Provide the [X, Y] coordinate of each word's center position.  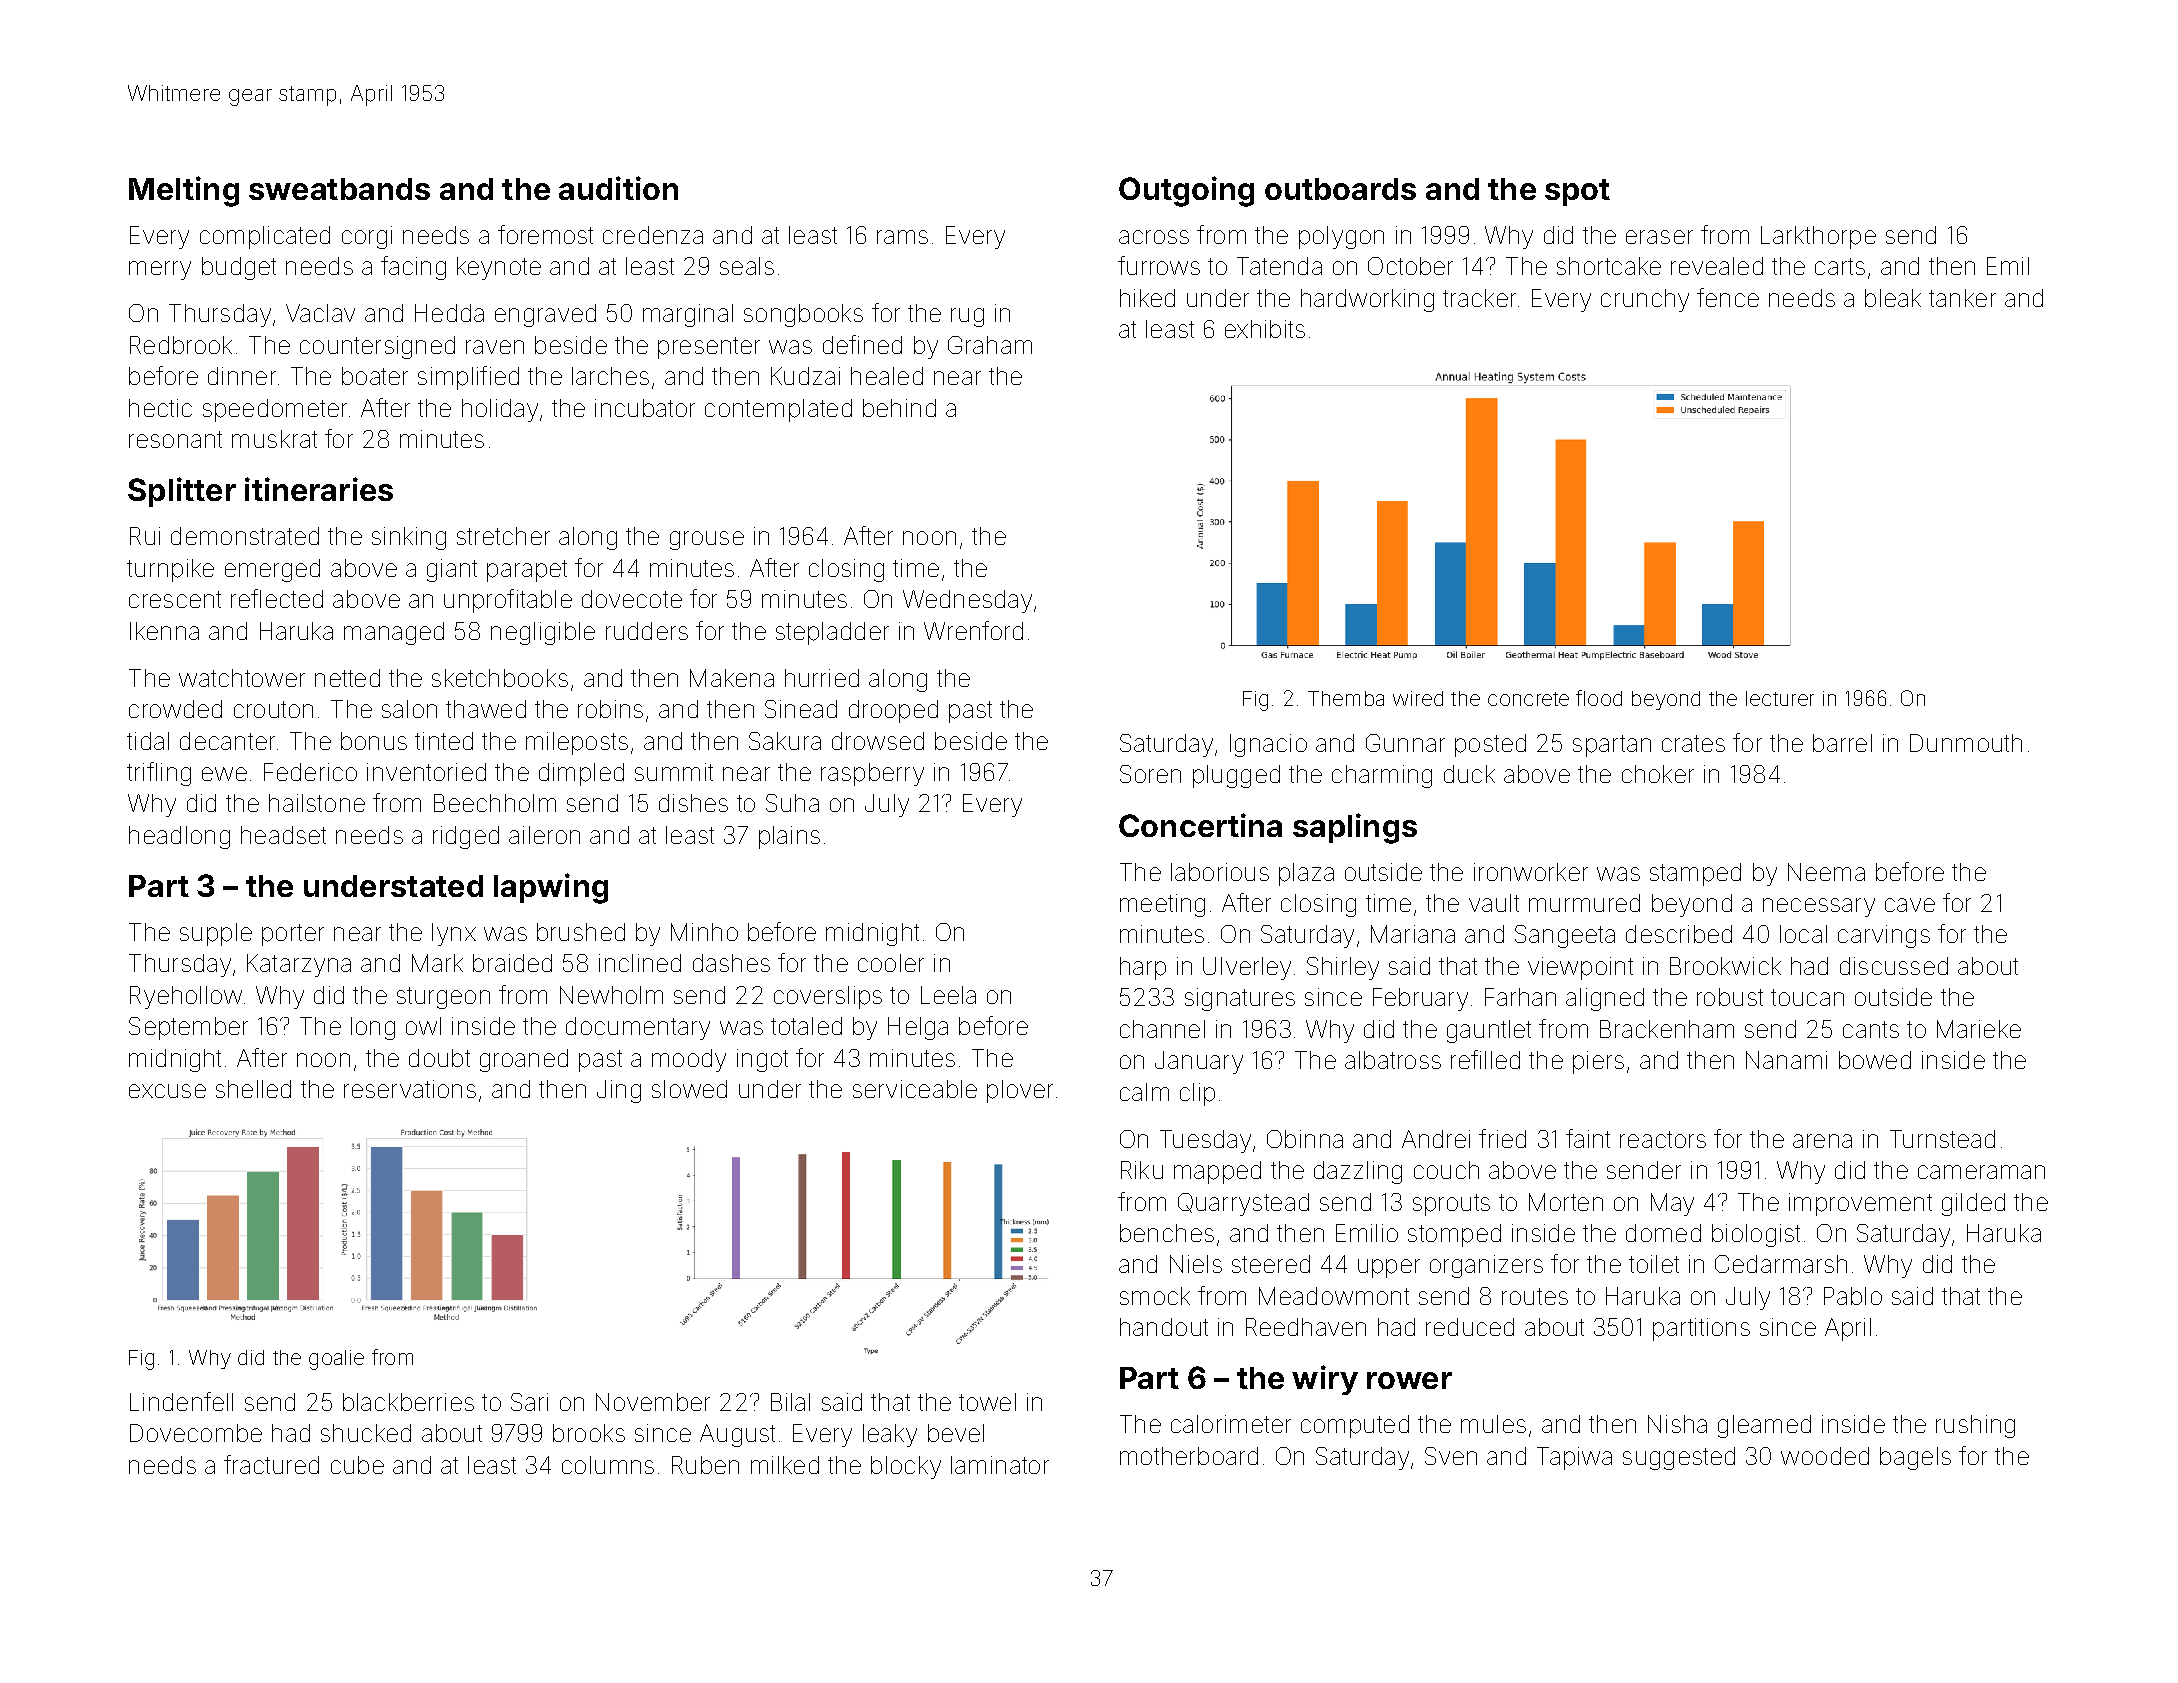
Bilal [790, 1402]
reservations [410, 1089]
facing [413, 268]
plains [789, 837]
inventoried [426, 772]
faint [1588, 1138]
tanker [1962, 298]
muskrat [274, 439]
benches [1167, 1233]
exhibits [1265, 329]
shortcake [1609, 266]
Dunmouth [1966, 743]
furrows [1159, 265]
